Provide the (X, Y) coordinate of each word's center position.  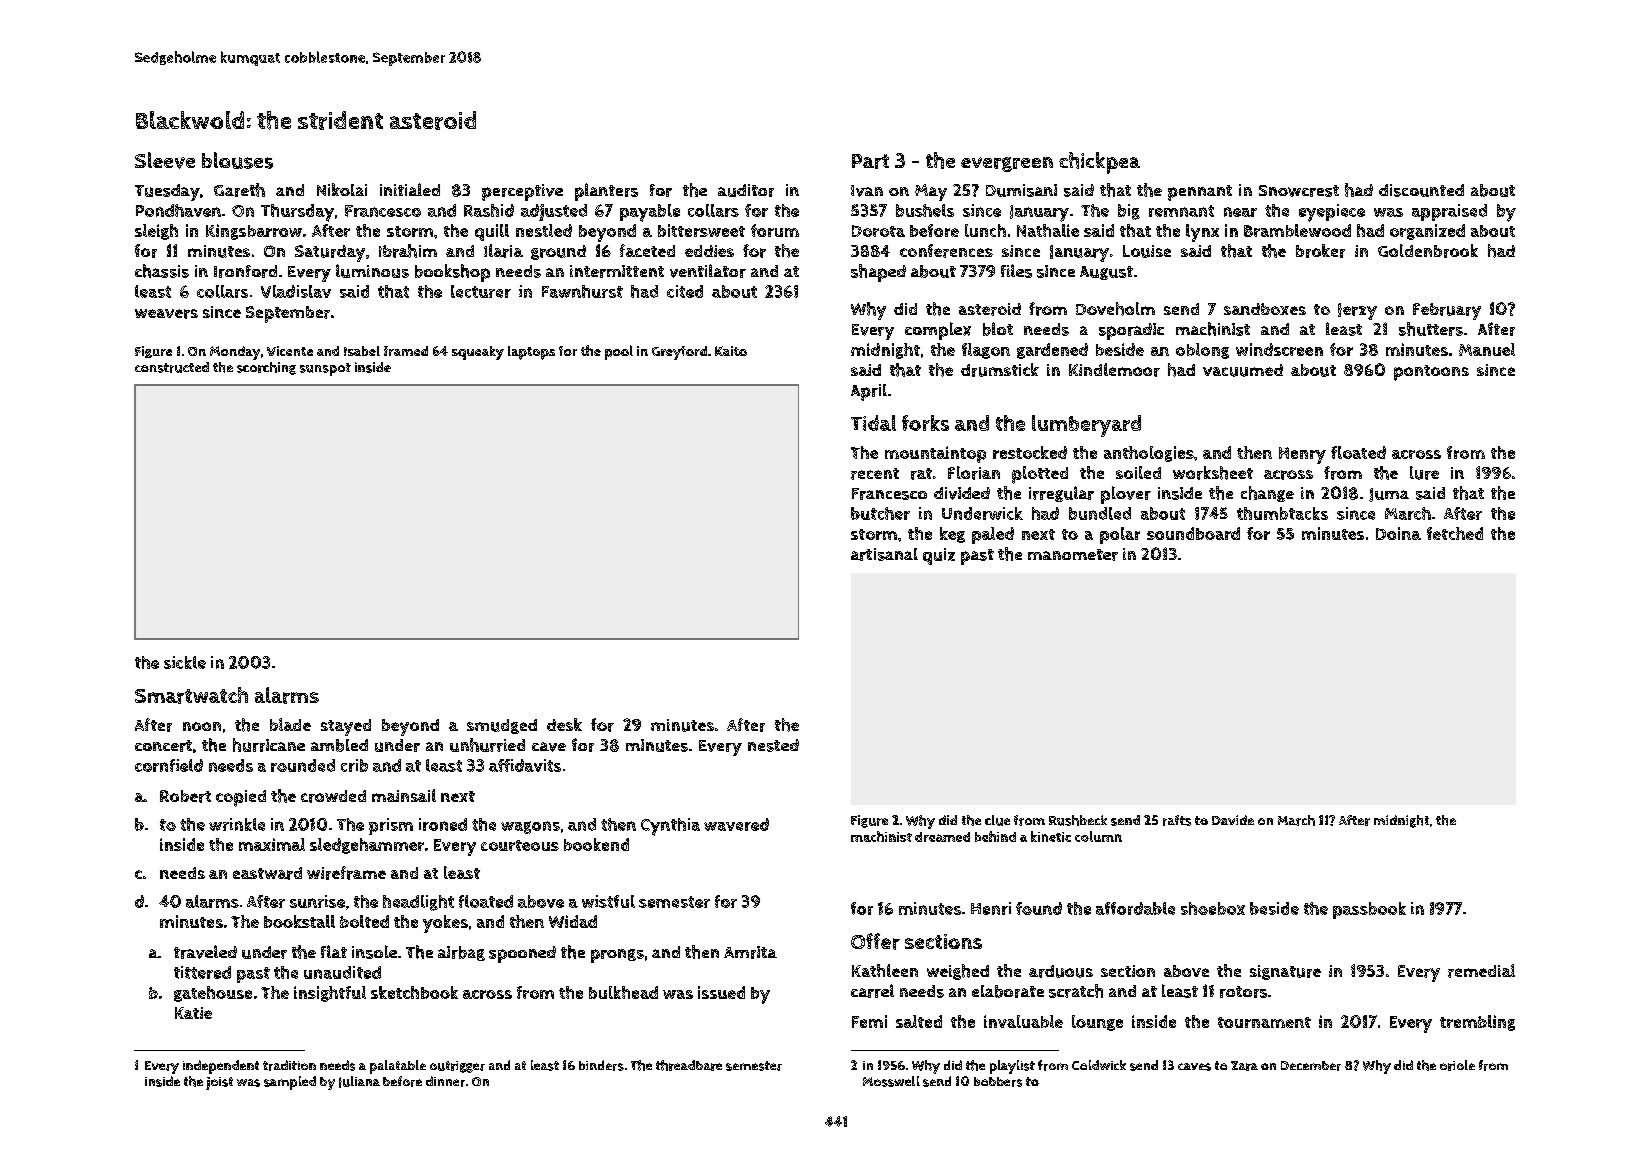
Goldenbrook (1428, 251)
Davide (1233, 820)
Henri (991, 908)
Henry (1302, 455)
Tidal (873, 423)
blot (998, 329)
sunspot (325, 369)
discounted (1421, 190)
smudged (502, 726)
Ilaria (503, 251)
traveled (205, 952)
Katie (193, 1013)
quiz (939, 556)
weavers (166, 314)
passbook (1369, 910)
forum (775, 230)
